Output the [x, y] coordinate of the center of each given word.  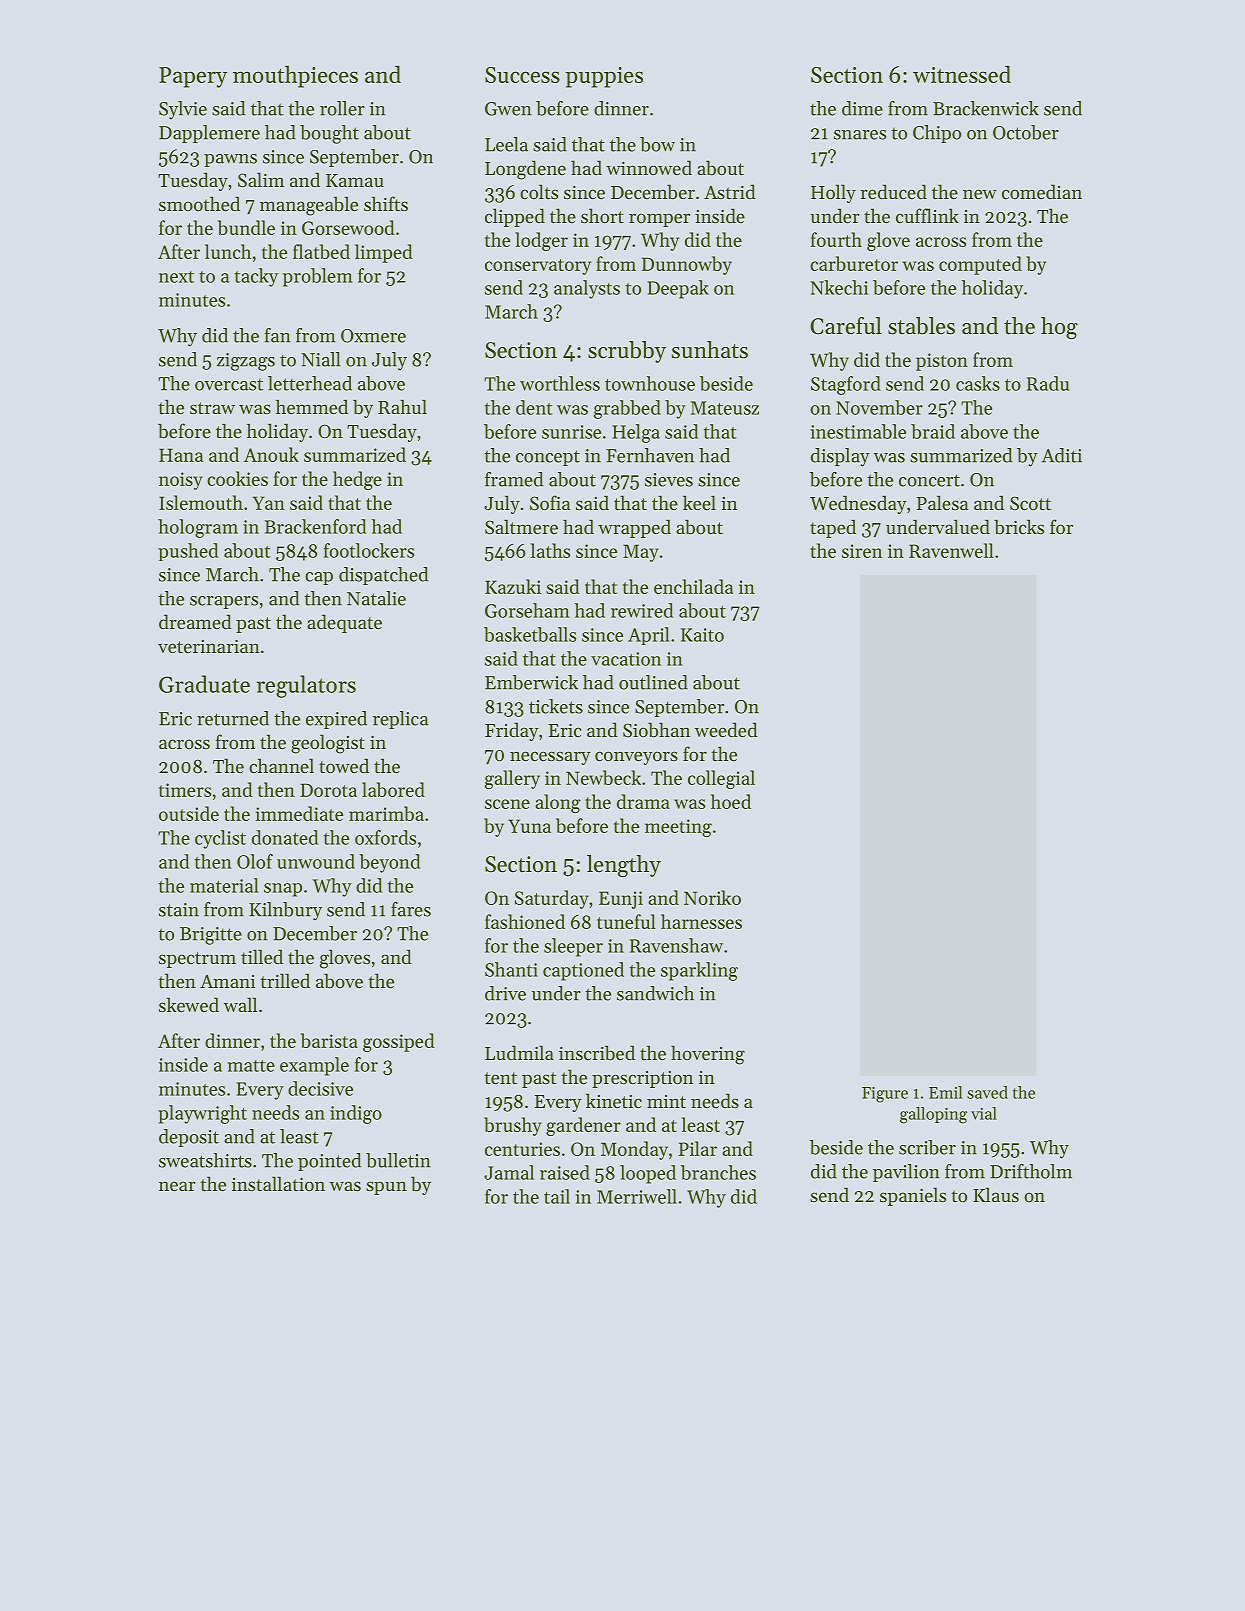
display [840, 457]
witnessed [962, 74]
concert [929, 480]
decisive [320, 1088]
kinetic [614, 1100]
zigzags [246, 362]
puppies [604, 77]
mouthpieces [295, 76]
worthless [560, 383]
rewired [642, 610]
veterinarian [209, 646]
